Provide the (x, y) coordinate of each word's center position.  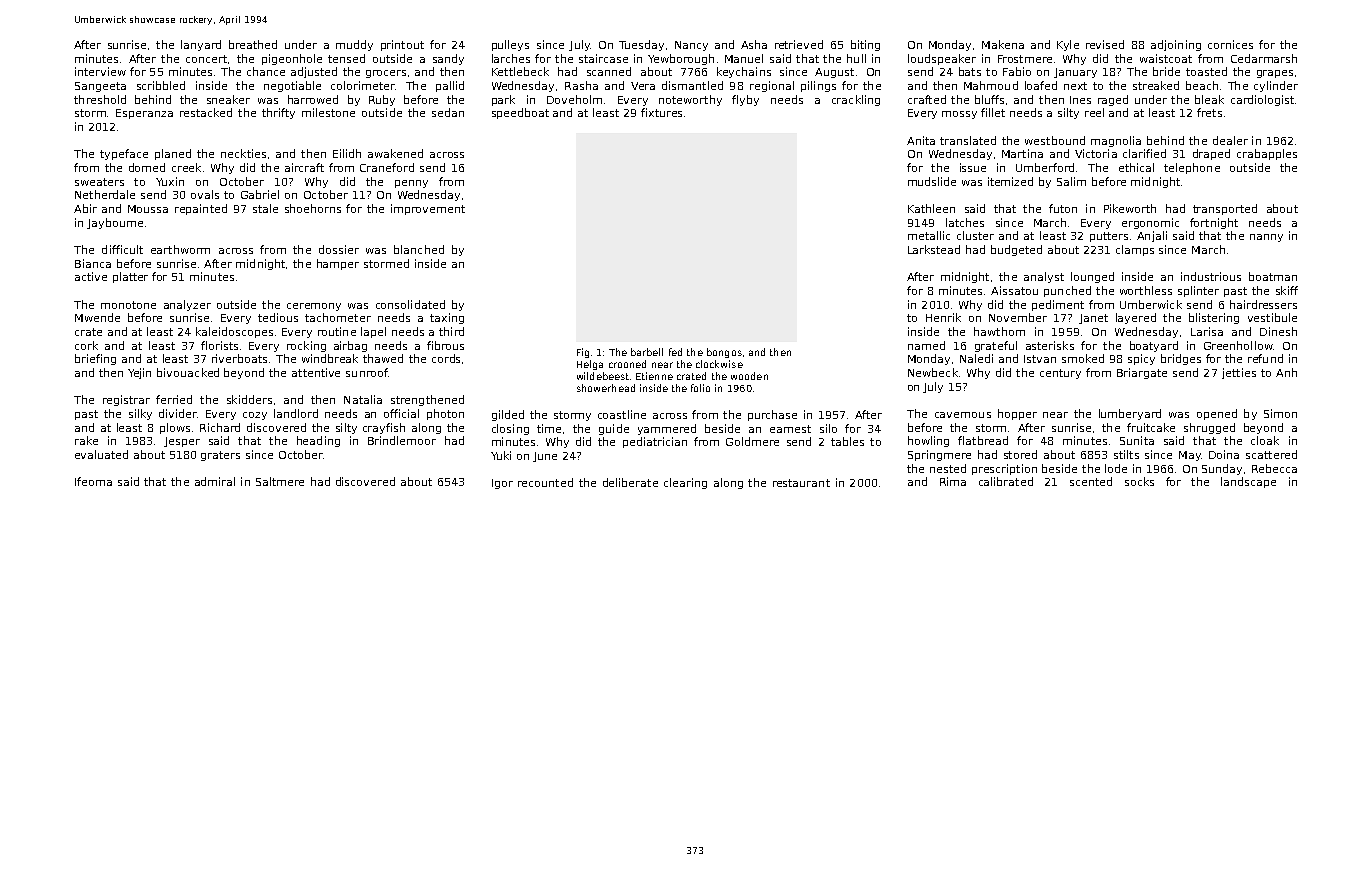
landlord (296, 413)
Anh (1286, 372)
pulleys (510, 45)
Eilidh (347, 153)
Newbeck (933, 372)
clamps (1135, 250)
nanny (1266, 238)
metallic (929, 235)
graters (220, 456)
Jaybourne (115, 223)
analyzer (187, 305)
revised (1105, 44)
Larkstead (934, 249)
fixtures (661, 112)
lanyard (201, 45)
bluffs (989, 99)
